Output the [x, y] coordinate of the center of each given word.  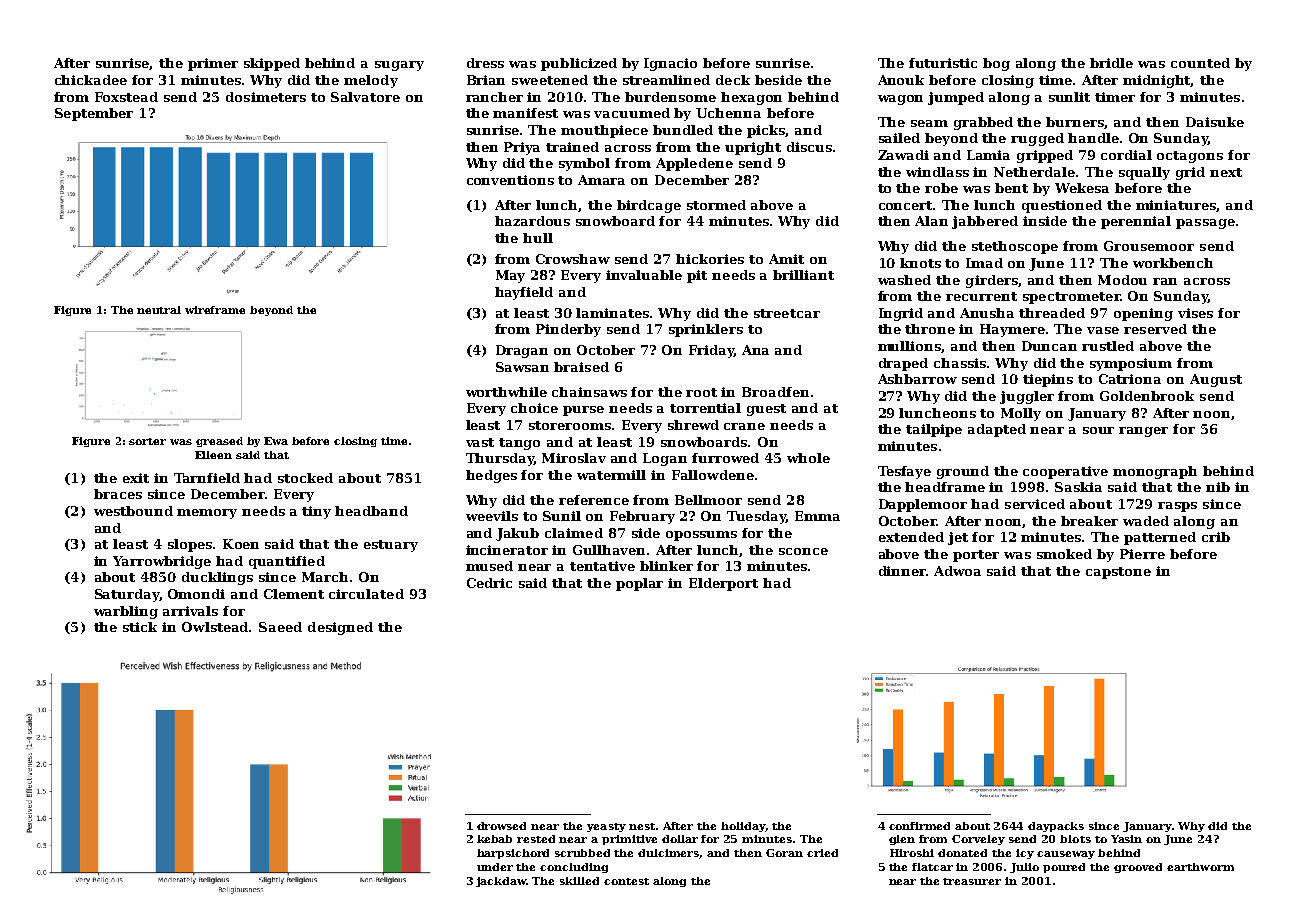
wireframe [215, 310]
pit [697, 276]
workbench [1173, 263]
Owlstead [216, 627]
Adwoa [957, 571]
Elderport [723, 584]
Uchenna [728, 113]
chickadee [91, 80]
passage [1205, 224]
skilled [579, 881]
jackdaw [501, 882]
